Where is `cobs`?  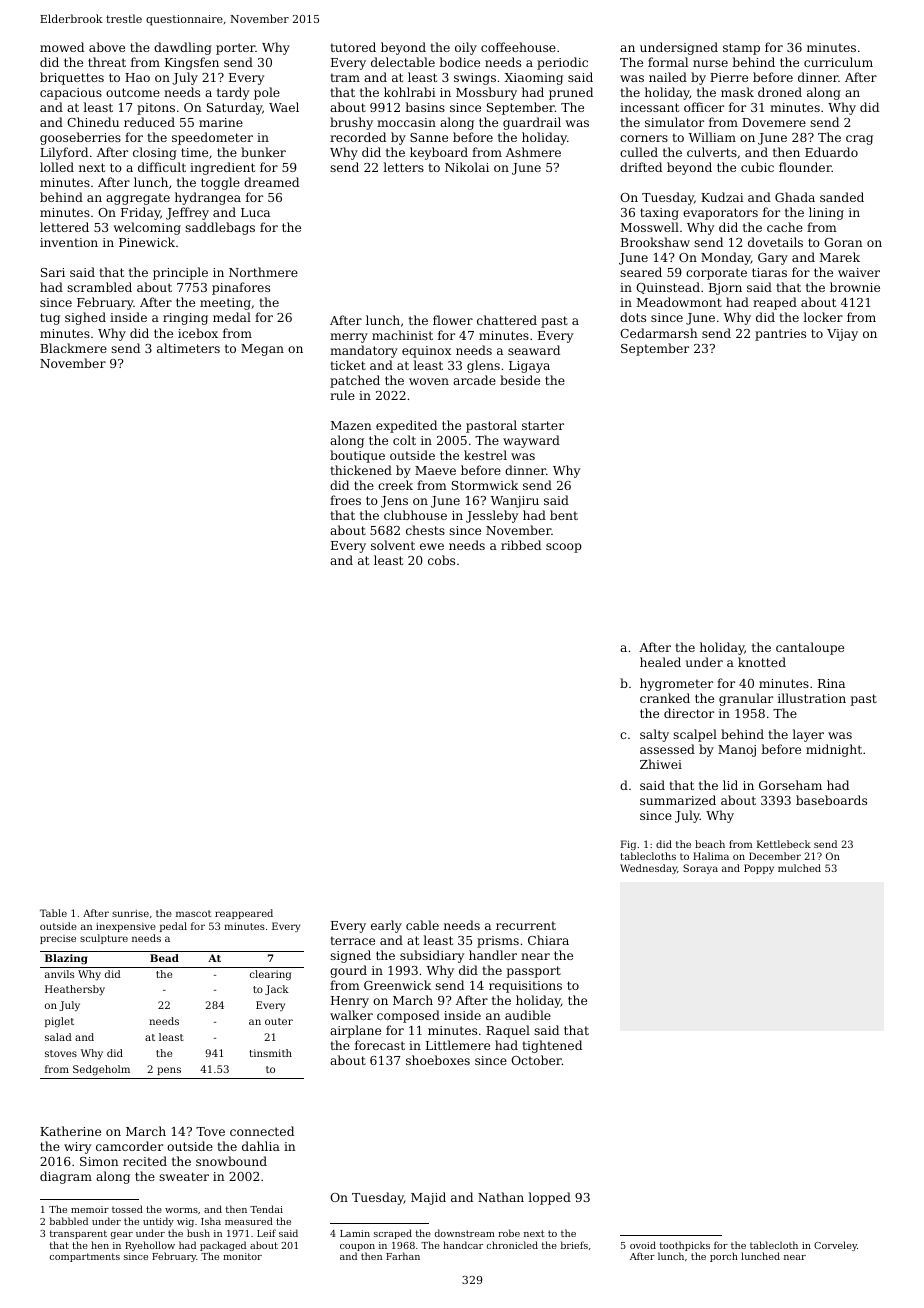
cobs is located at coordinates (441, 560).
